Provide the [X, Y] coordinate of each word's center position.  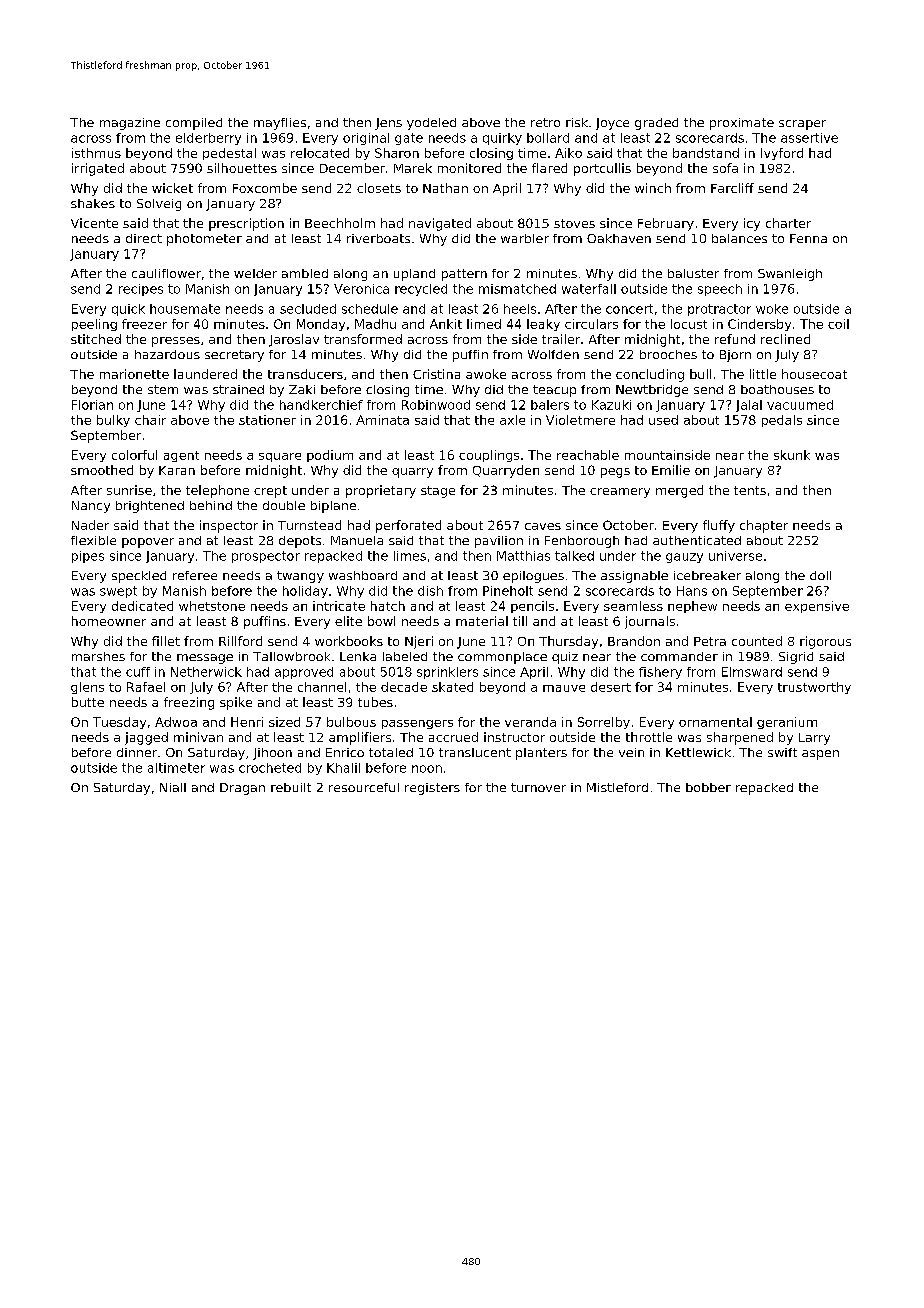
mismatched [517, 289]
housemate [185, 309]
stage [438, 492]
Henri [247, 722]
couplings [489, 456]
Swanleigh [790, 275]
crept [270, 492]
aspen [820, 755]
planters [541, 754]
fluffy [719, 526]
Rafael [146, 687]
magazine [130, 124]
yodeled [431, 124]
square [280, 457]
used [663, 420]
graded [656, 124]
